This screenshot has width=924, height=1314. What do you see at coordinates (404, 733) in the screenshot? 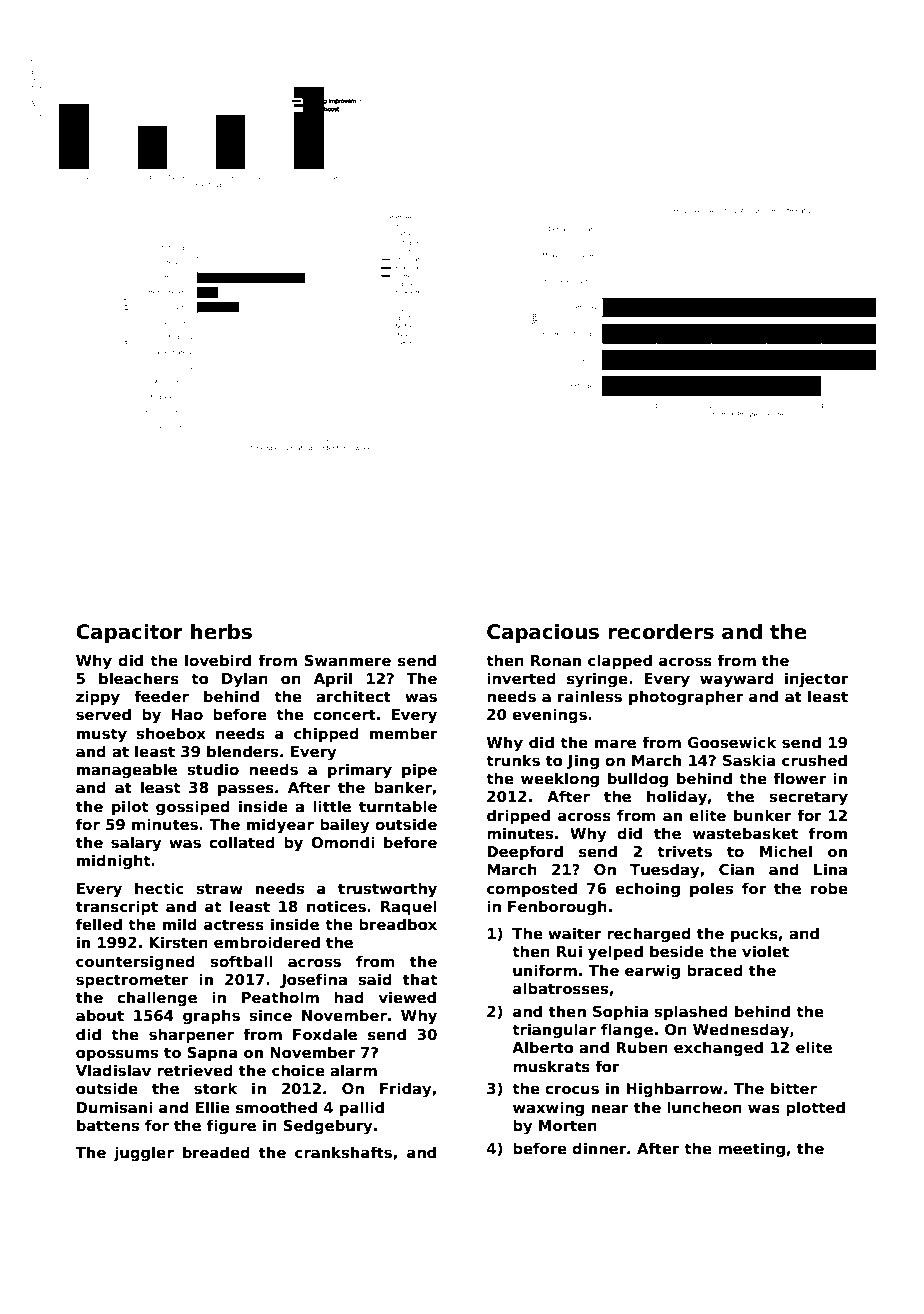
I see `member` at bounding box center [404, 733].
